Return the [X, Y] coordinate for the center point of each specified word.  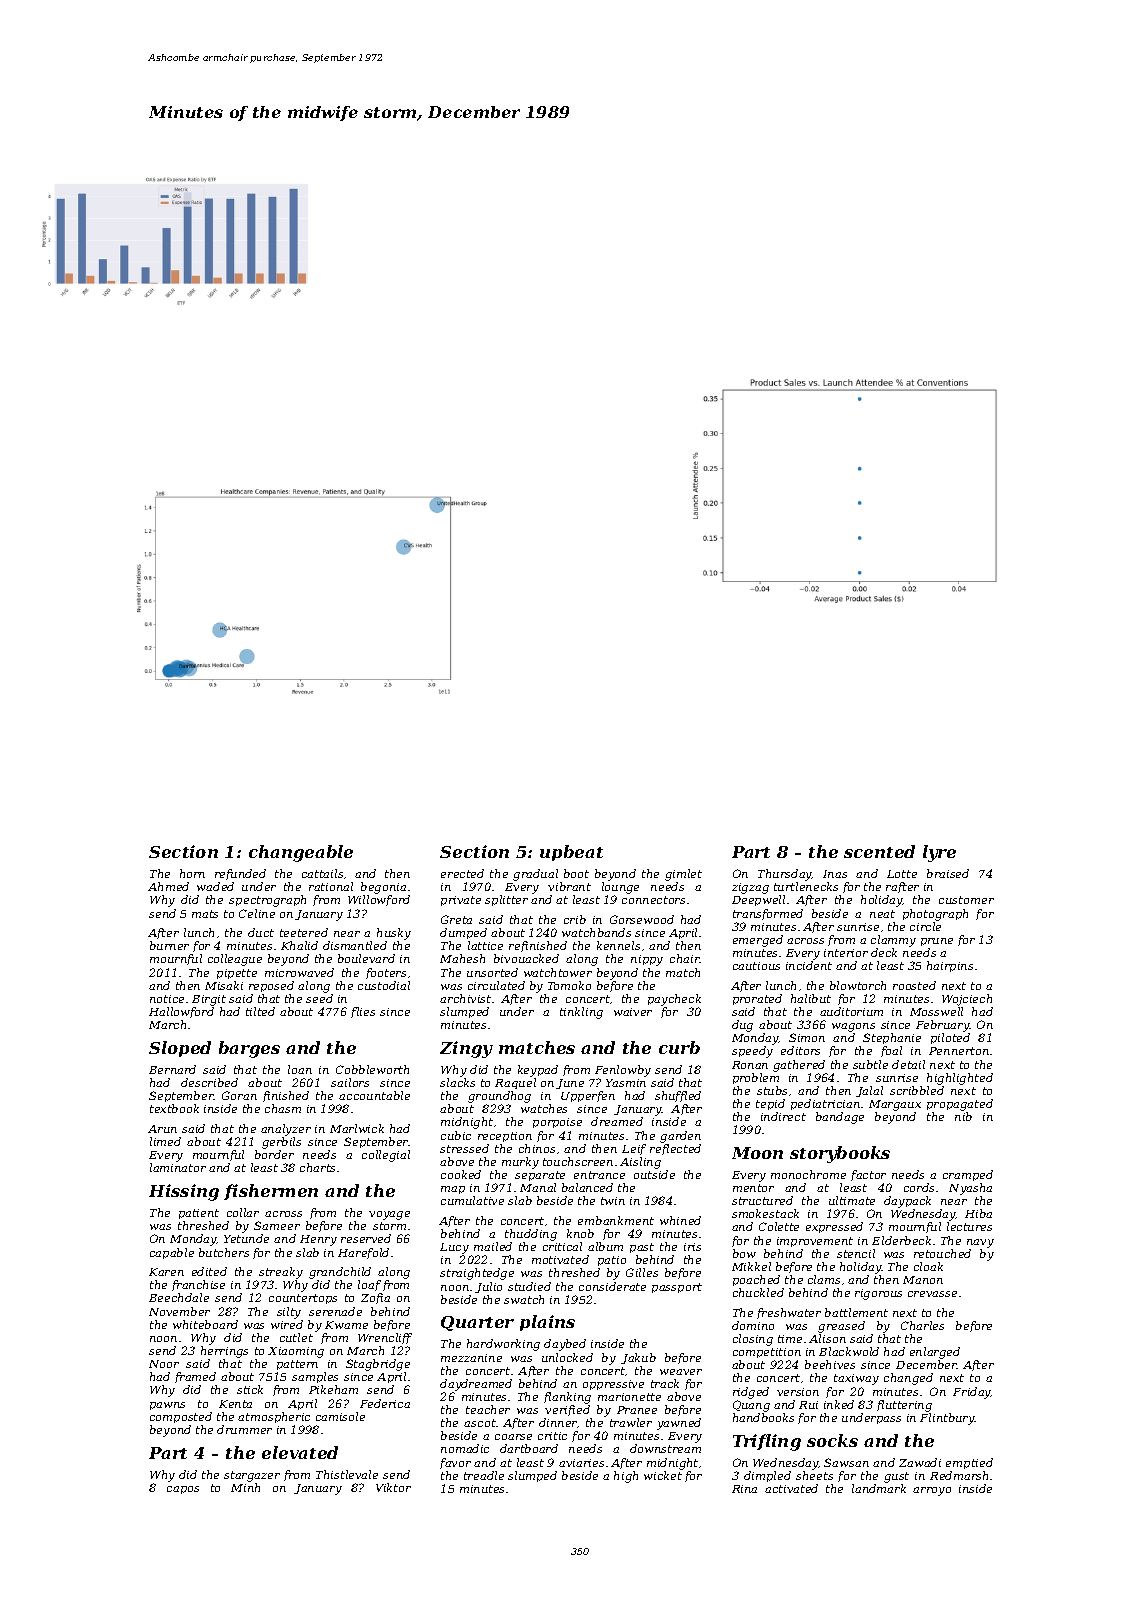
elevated [300, 1452]
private [461, 901]
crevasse [932, 1294]
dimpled [767, 1476]
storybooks [840, 1154]
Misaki [224, 985]
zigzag [750, 888]
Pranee [637, 1410]
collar [243, 1212]
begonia [383, 888]
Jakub [638, 1358]
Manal [538, 1187]
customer [966, 900]
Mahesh [462, 958]
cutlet [296, 1337]
